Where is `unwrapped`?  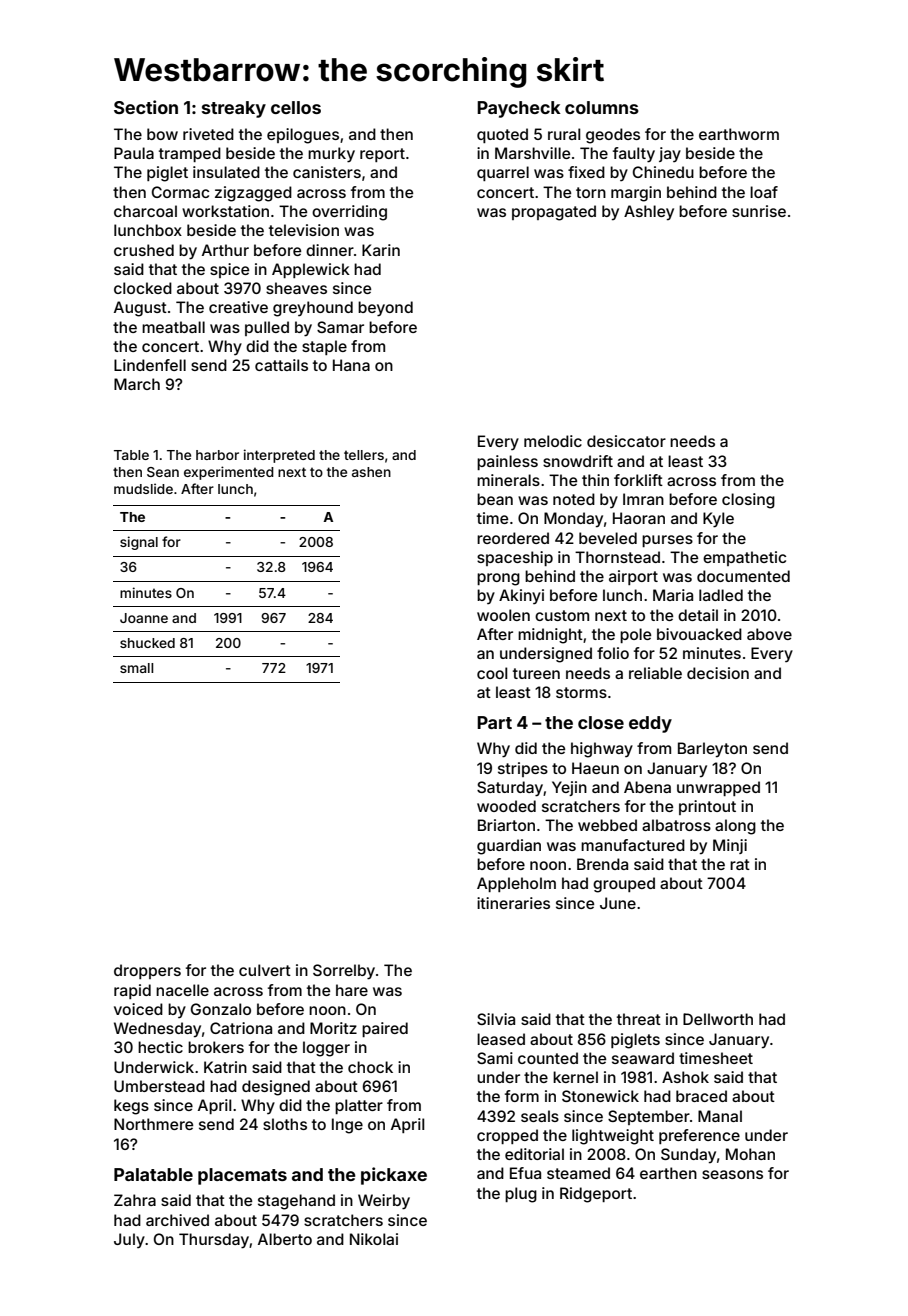 unwrapped is located at coordinates (718, 788).
